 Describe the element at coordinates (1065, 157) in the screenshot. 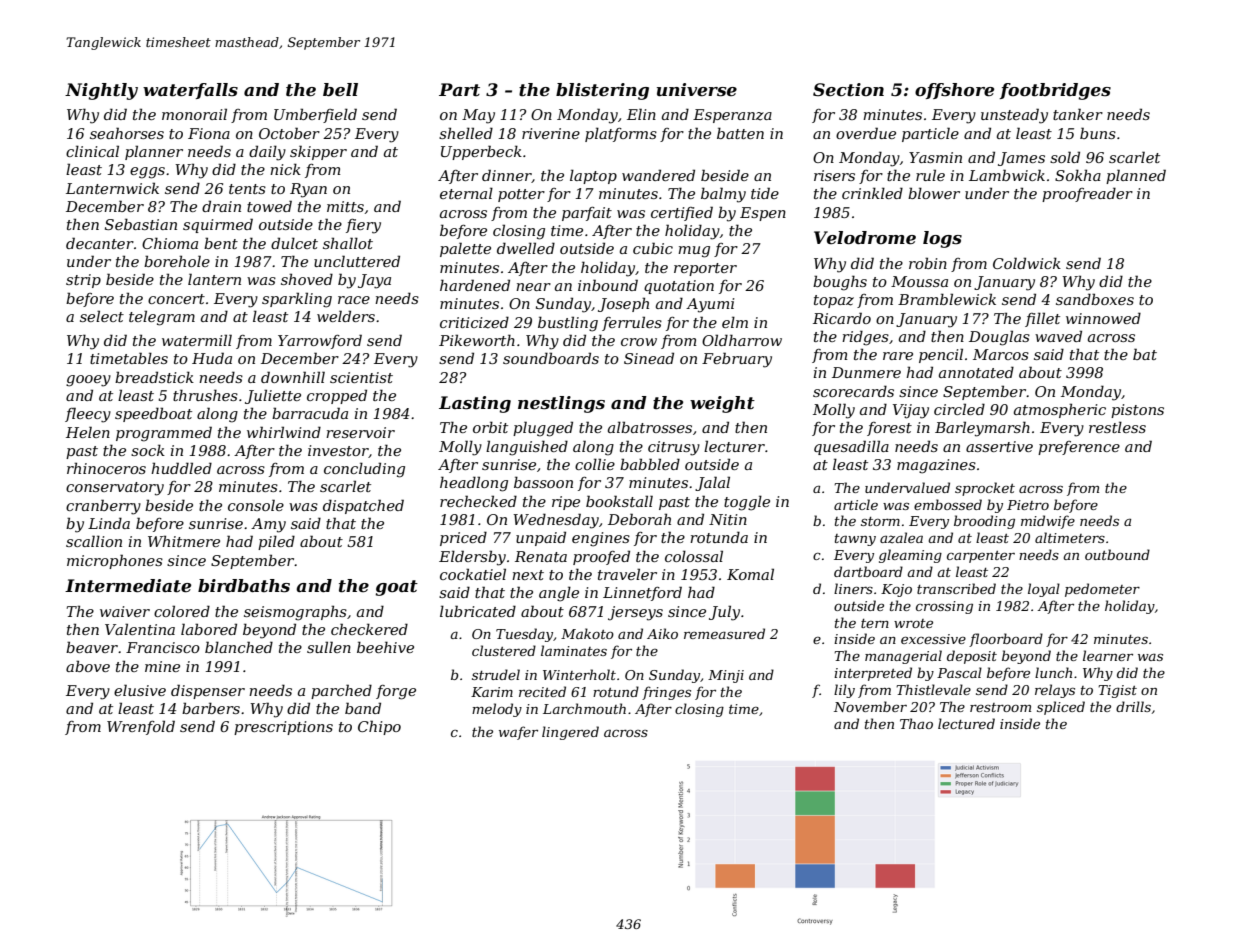

I see `sold` at that location.
